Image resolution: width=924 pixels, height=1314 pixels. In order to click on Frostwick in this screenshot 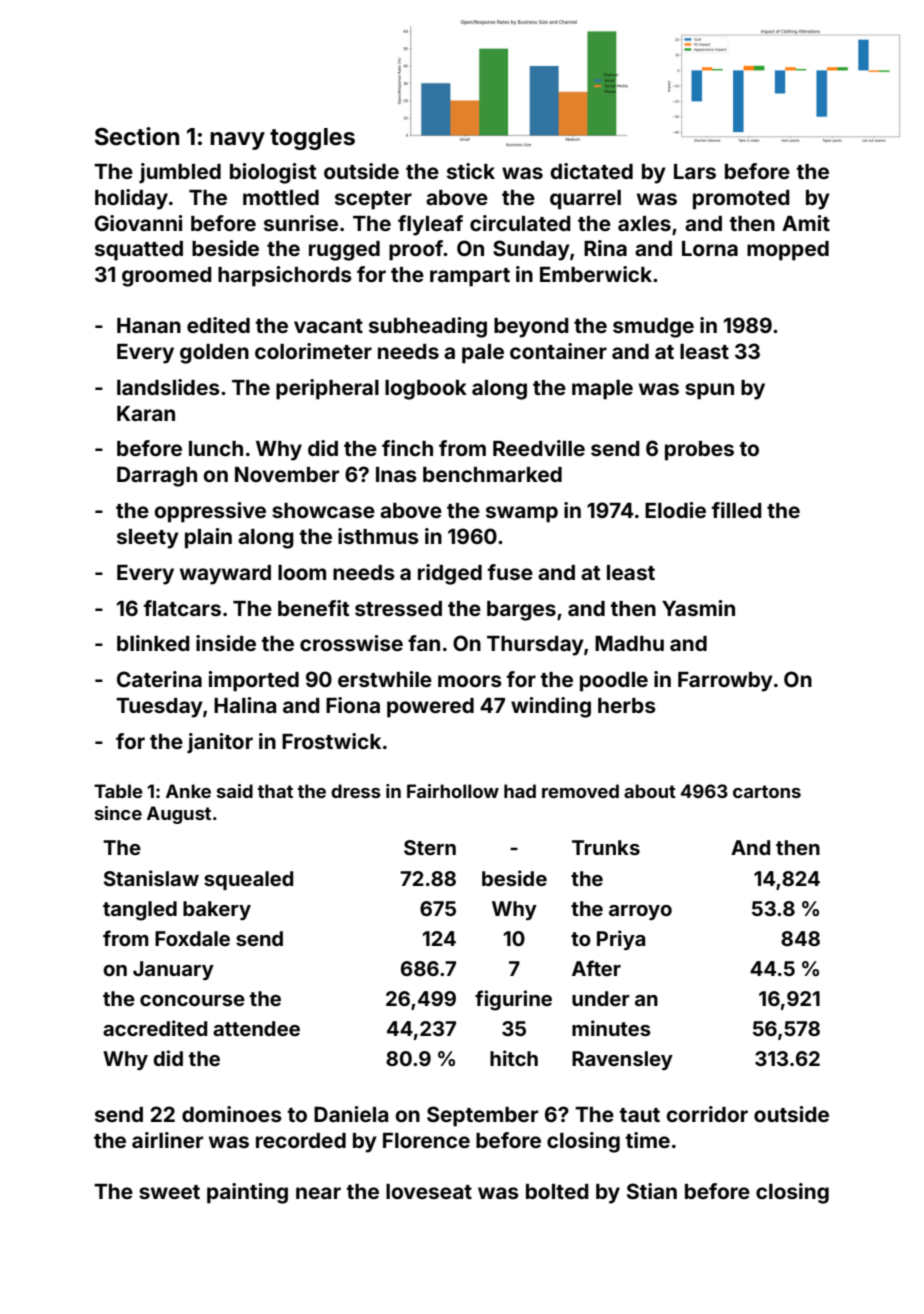, I will do `click(331, 741)`.
